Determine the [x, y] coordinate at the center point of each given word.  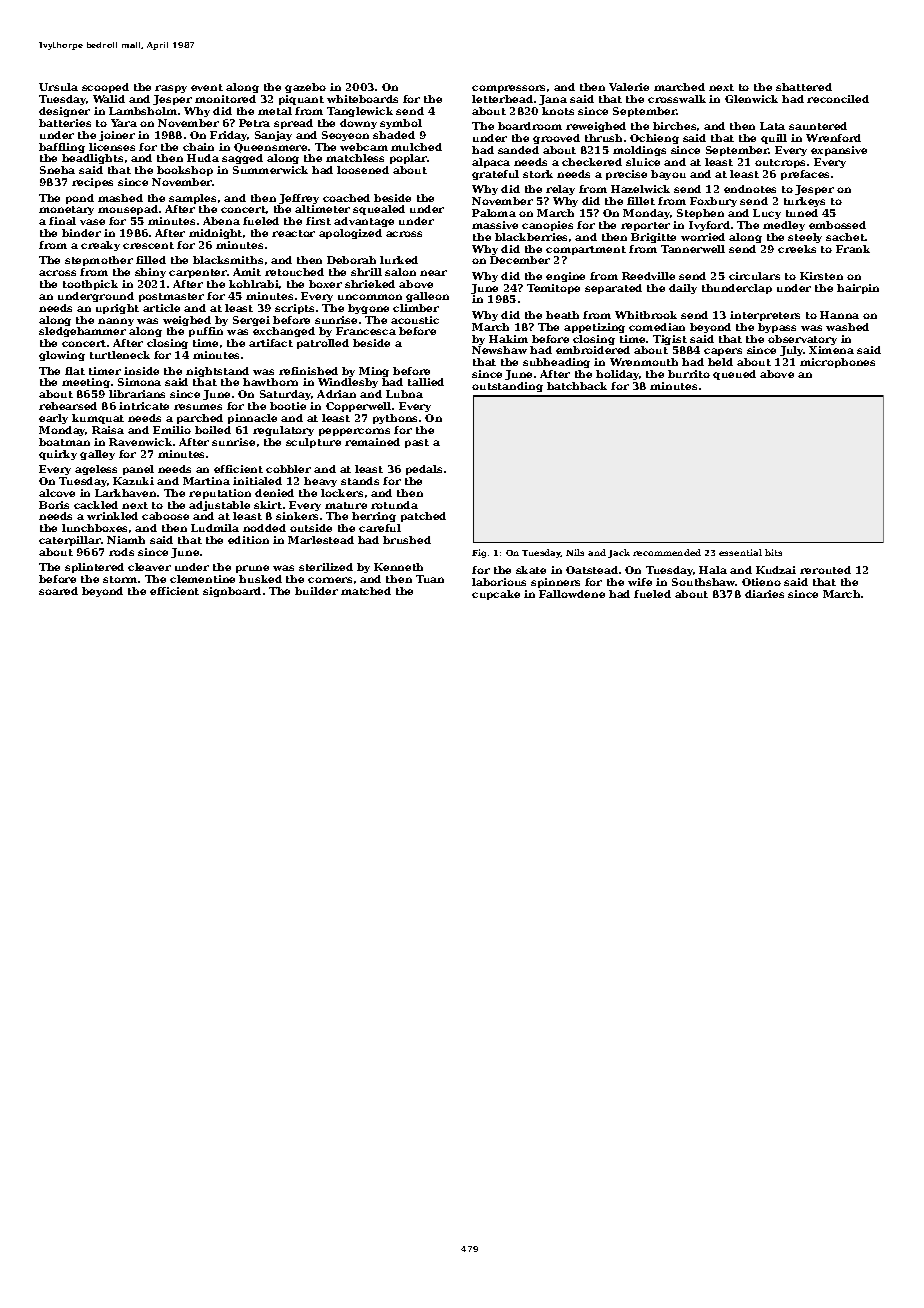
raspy [171, 89]
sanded [518, 150]
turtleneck [120, 355]
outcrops [780, 163]
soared [58, 591]
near [433, 273]
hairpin [858, 289]
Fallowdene [572, 594]
